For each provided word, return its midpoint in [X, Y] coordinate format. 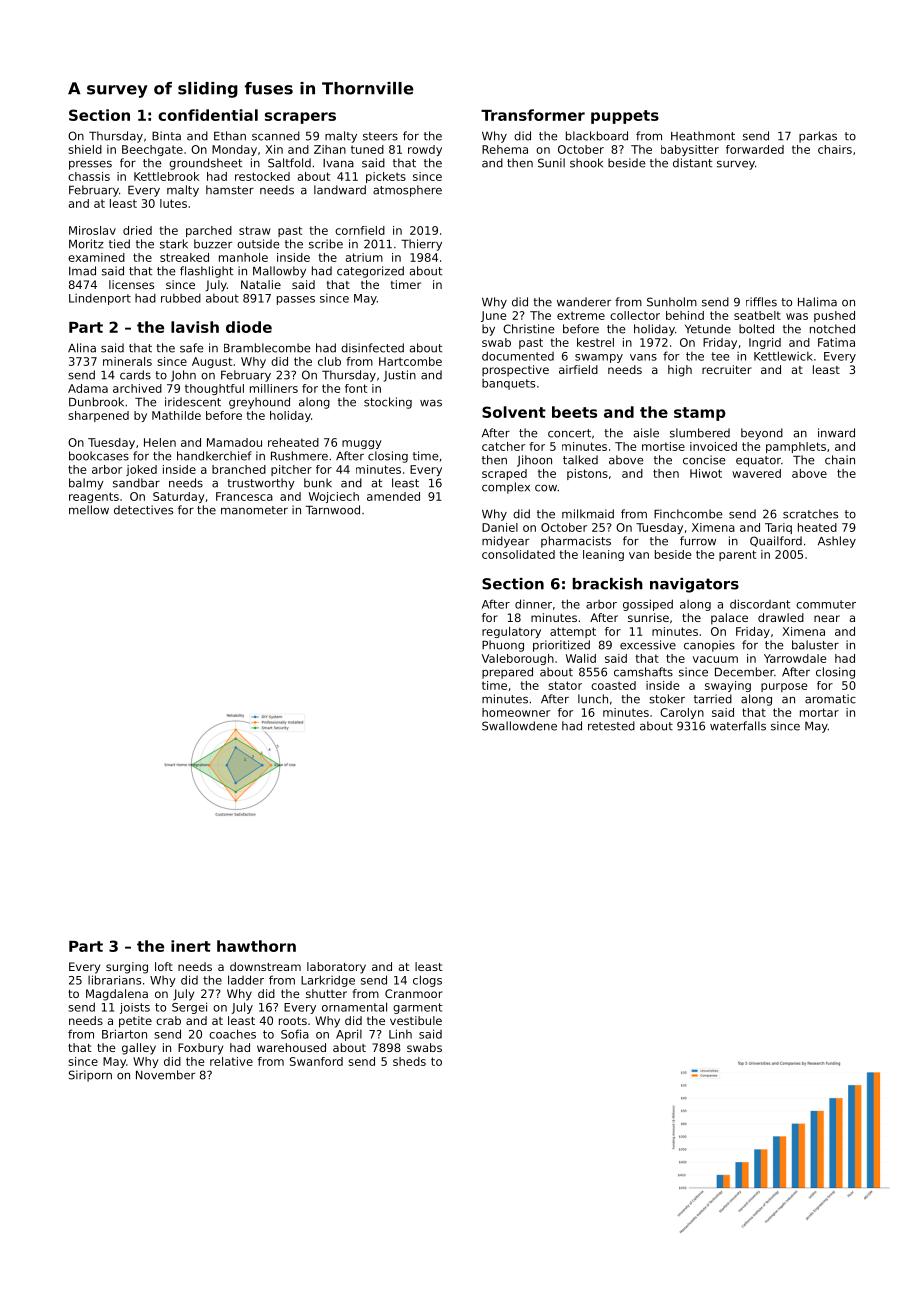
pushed [834, 316]
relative [231, 1061]
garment [417, 1008]
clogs [427, 981]
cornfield [360, 230]
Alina [82, 348]
